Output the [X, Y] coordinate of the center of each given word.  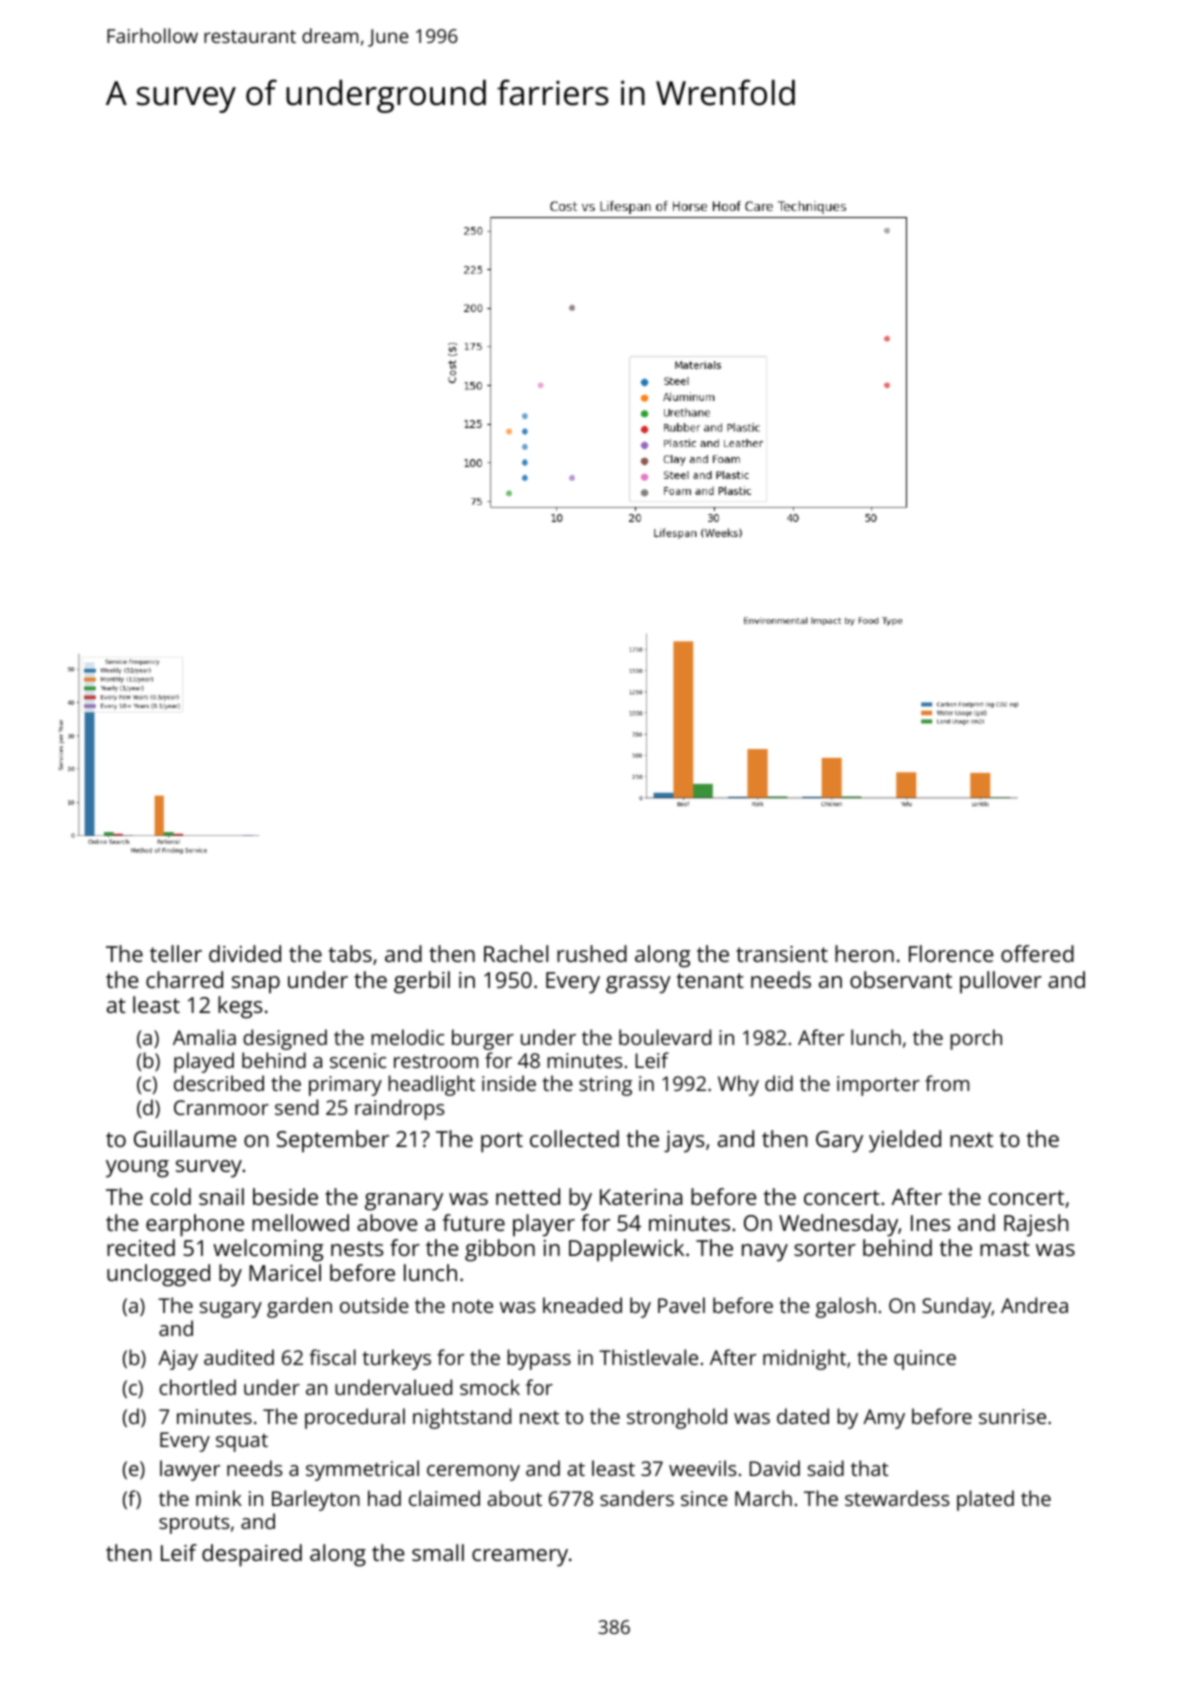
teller [176, 953]
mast [1005, 1248]
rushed [592, 953]
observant [901, 979]
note [472, 1306]
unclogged [158, 1275]
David [774, 1468]
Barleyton [316, 1500]
